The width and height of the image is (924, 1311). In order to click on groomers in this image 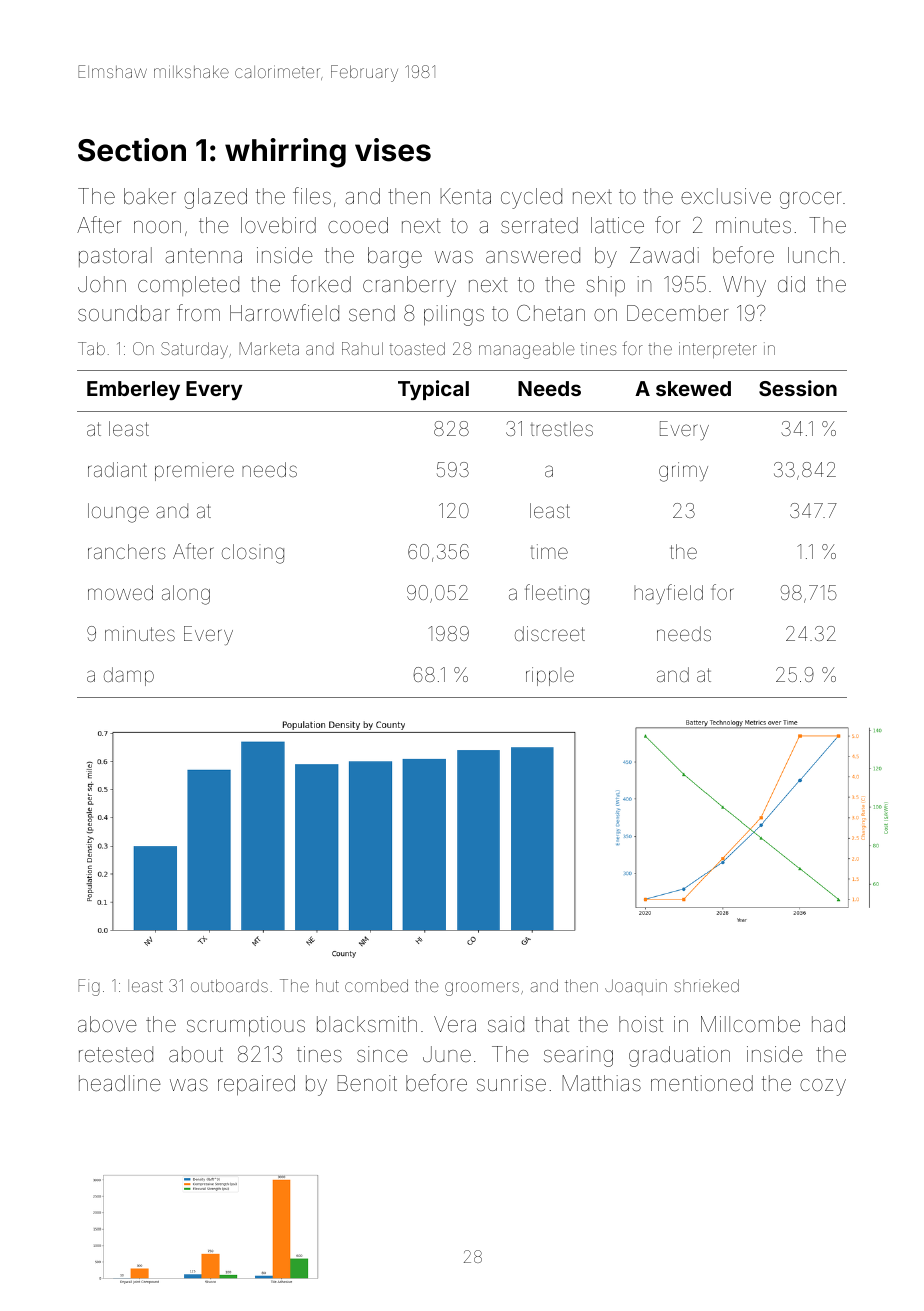, I will do `click(482, 989)`.
